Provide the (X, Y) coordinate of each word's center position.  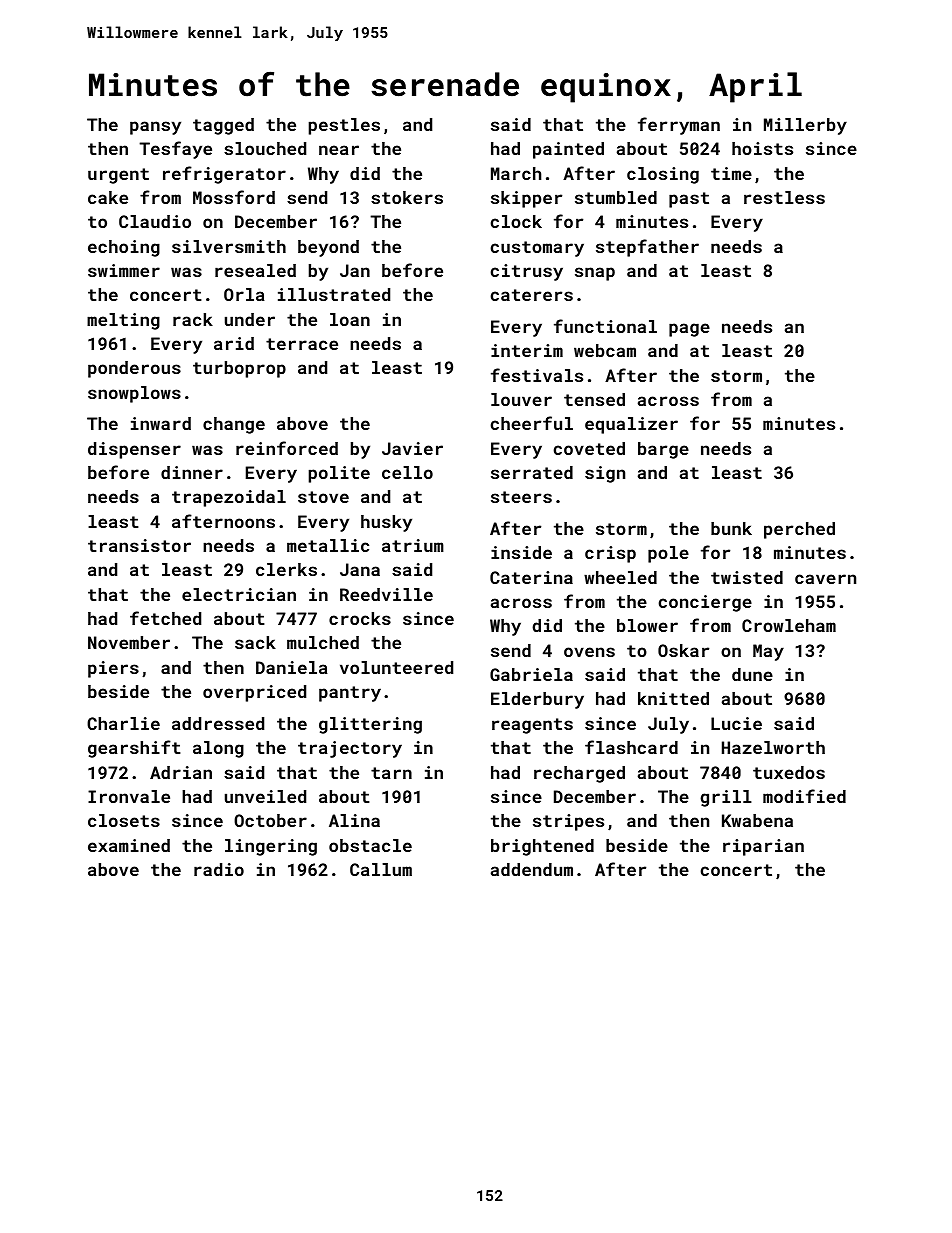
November (129, 642)
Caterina (531, 577)
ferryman (679, 126)
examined (129, 845)
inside (521, 552)
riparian (763, 847)
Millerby (805, 126)
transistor (139, 545)
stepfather (647, 248)
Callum (381, 869)
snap (595, 274)
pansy (155, 128)
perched (799, 530)
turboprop (239, 369)
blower (647, 625)
